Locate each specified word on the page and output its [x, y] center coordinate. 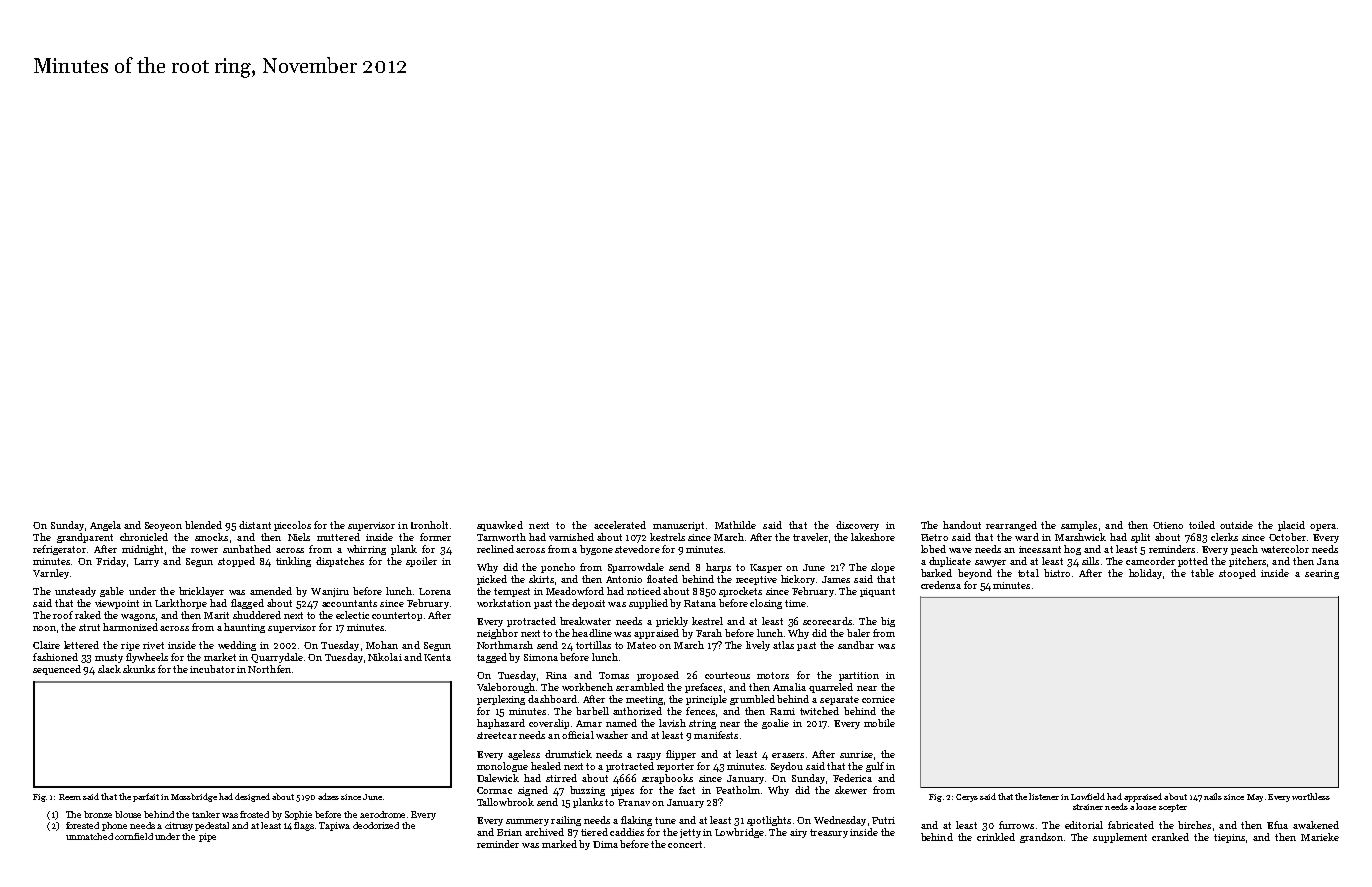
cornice [878, 699]
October [1287, 537]
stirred [561, 778]
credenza [941, 585]
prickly [672, 622]
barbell [592, 711]
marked [559, 844]
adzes [328, 796]
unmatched [89, 836]
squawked [500, 526]
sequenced [57, 670]
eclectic [352, 615]
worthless [1311, 796]
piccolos [292, 526]
